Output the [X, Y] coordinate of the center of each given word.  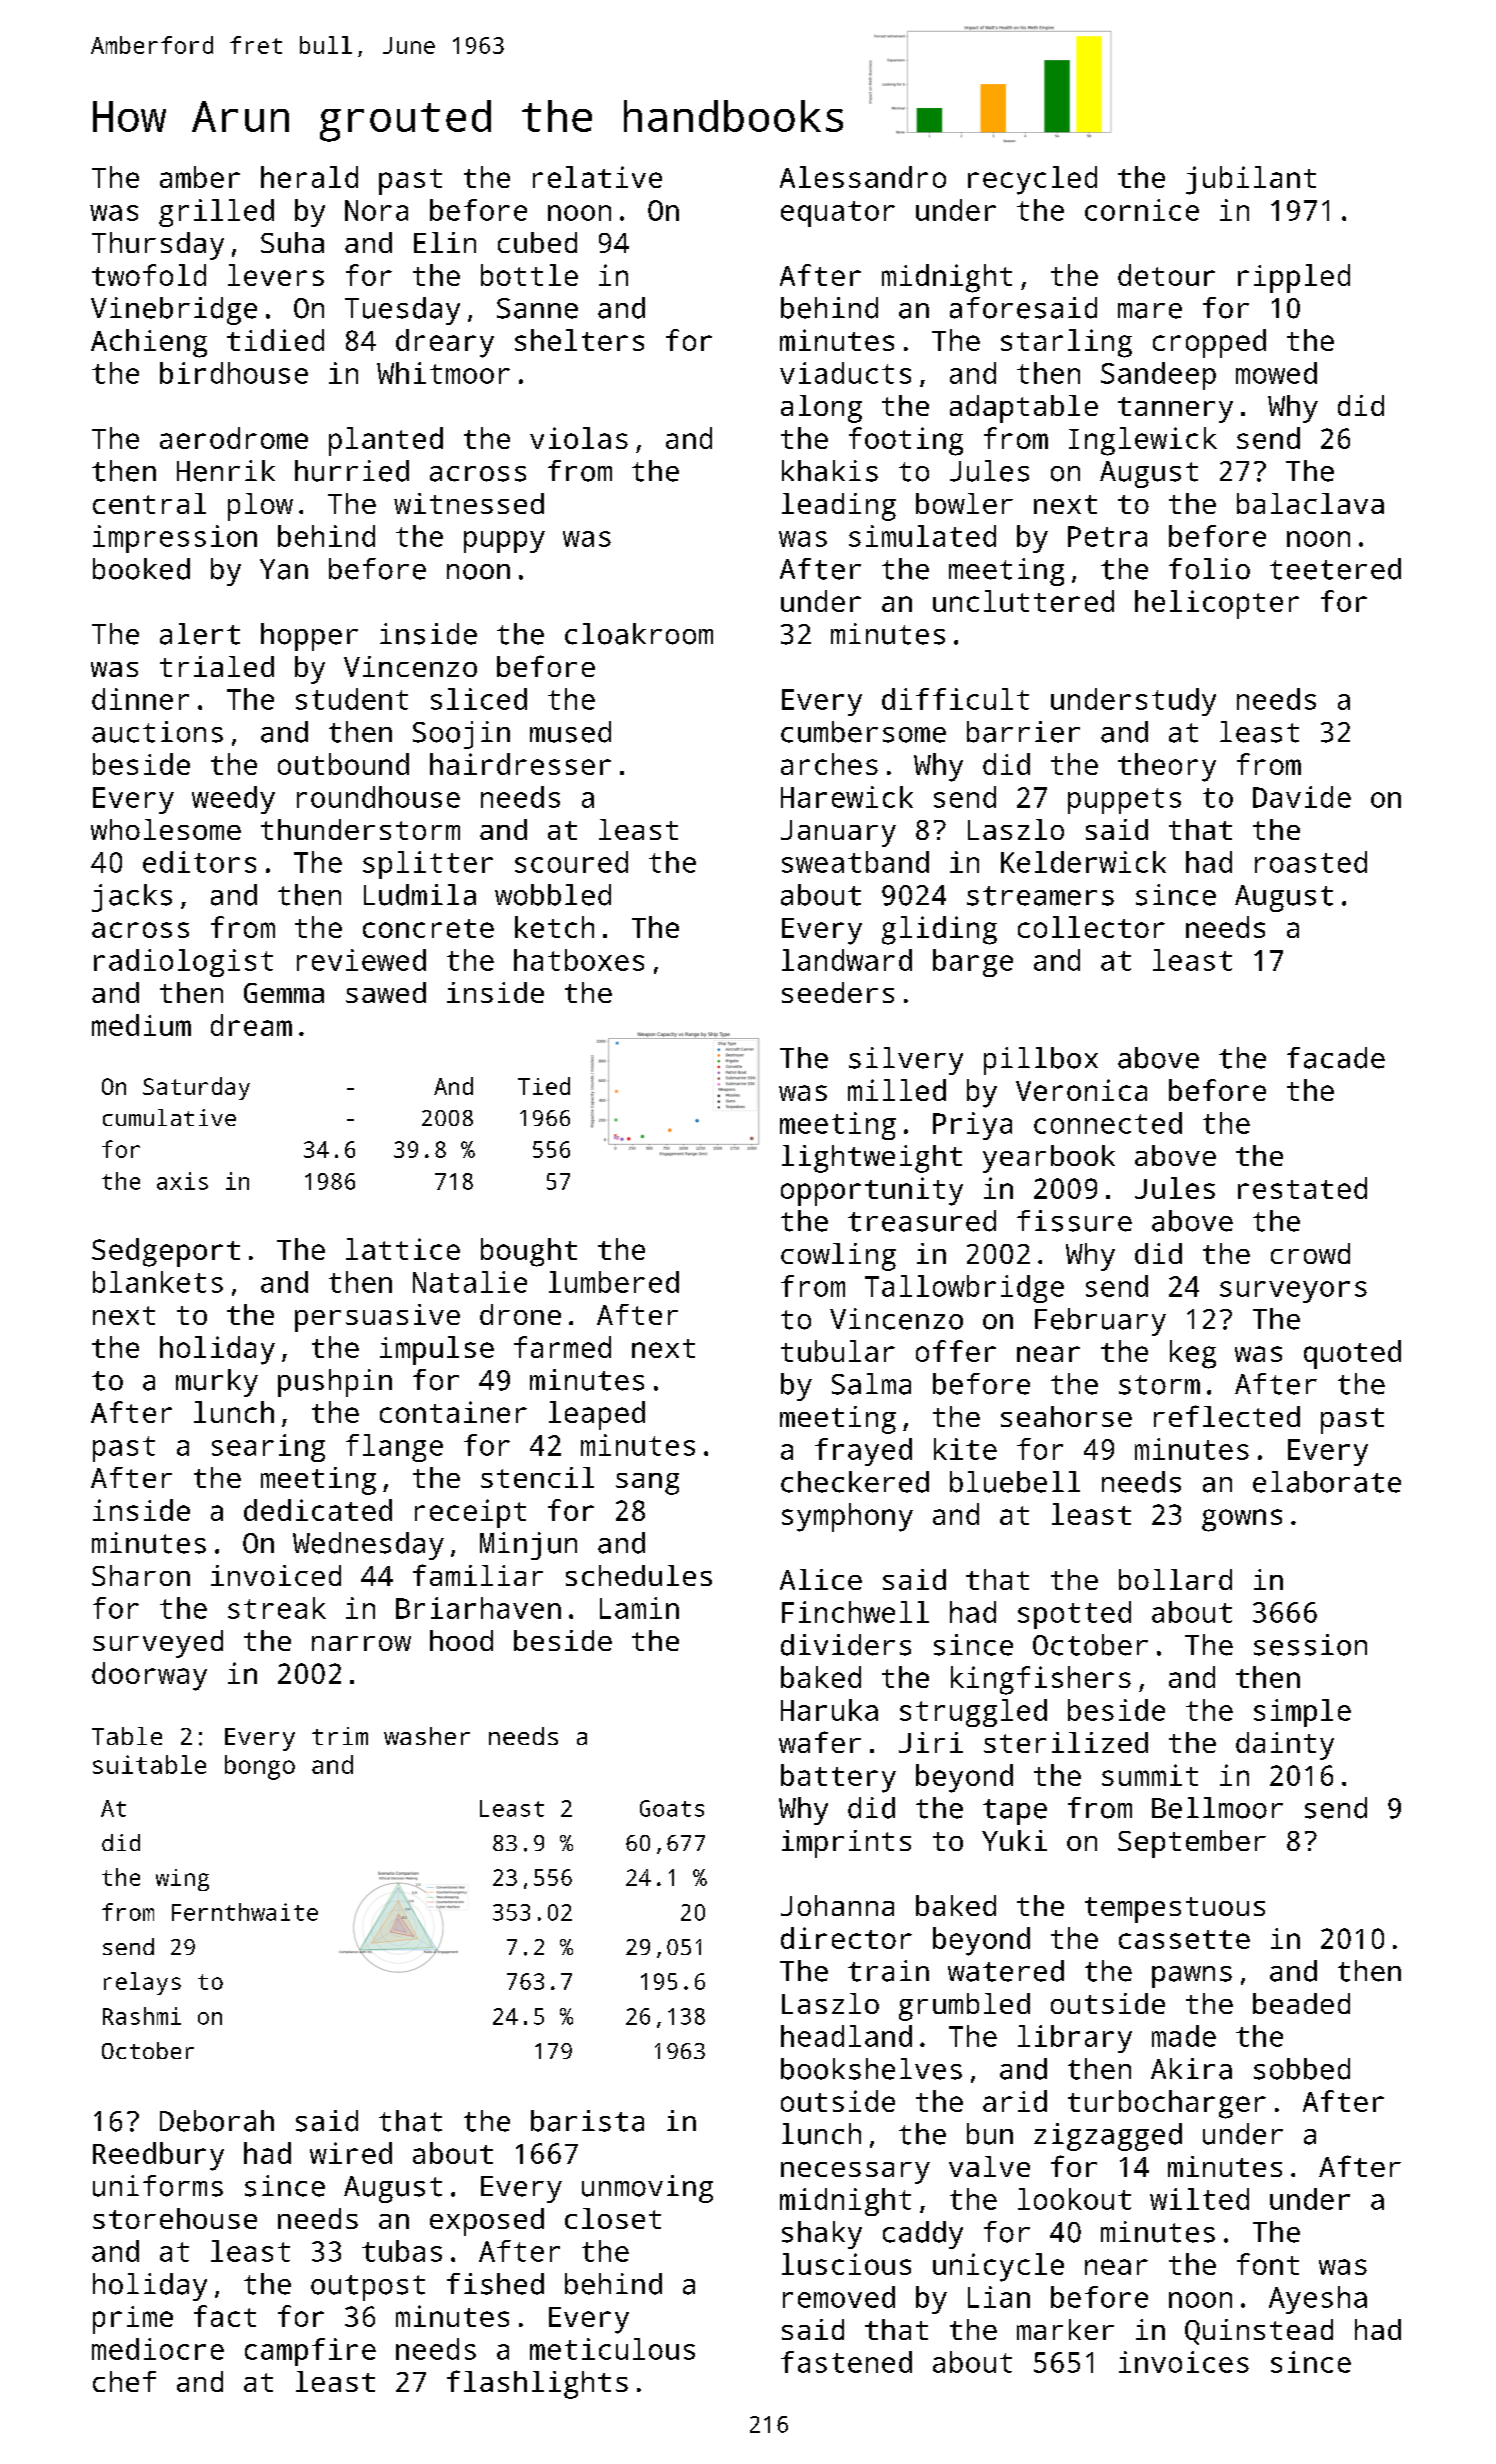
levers [276, 275]
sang [647, 1484]
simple [1302, 1713]
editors [199, 862]
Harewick [847, 797]
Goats [672, 1808]
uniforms [158, 2186]
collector [1091, 927]
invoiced [276, 1575]
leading [839, 507]
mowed [1276, 373]
